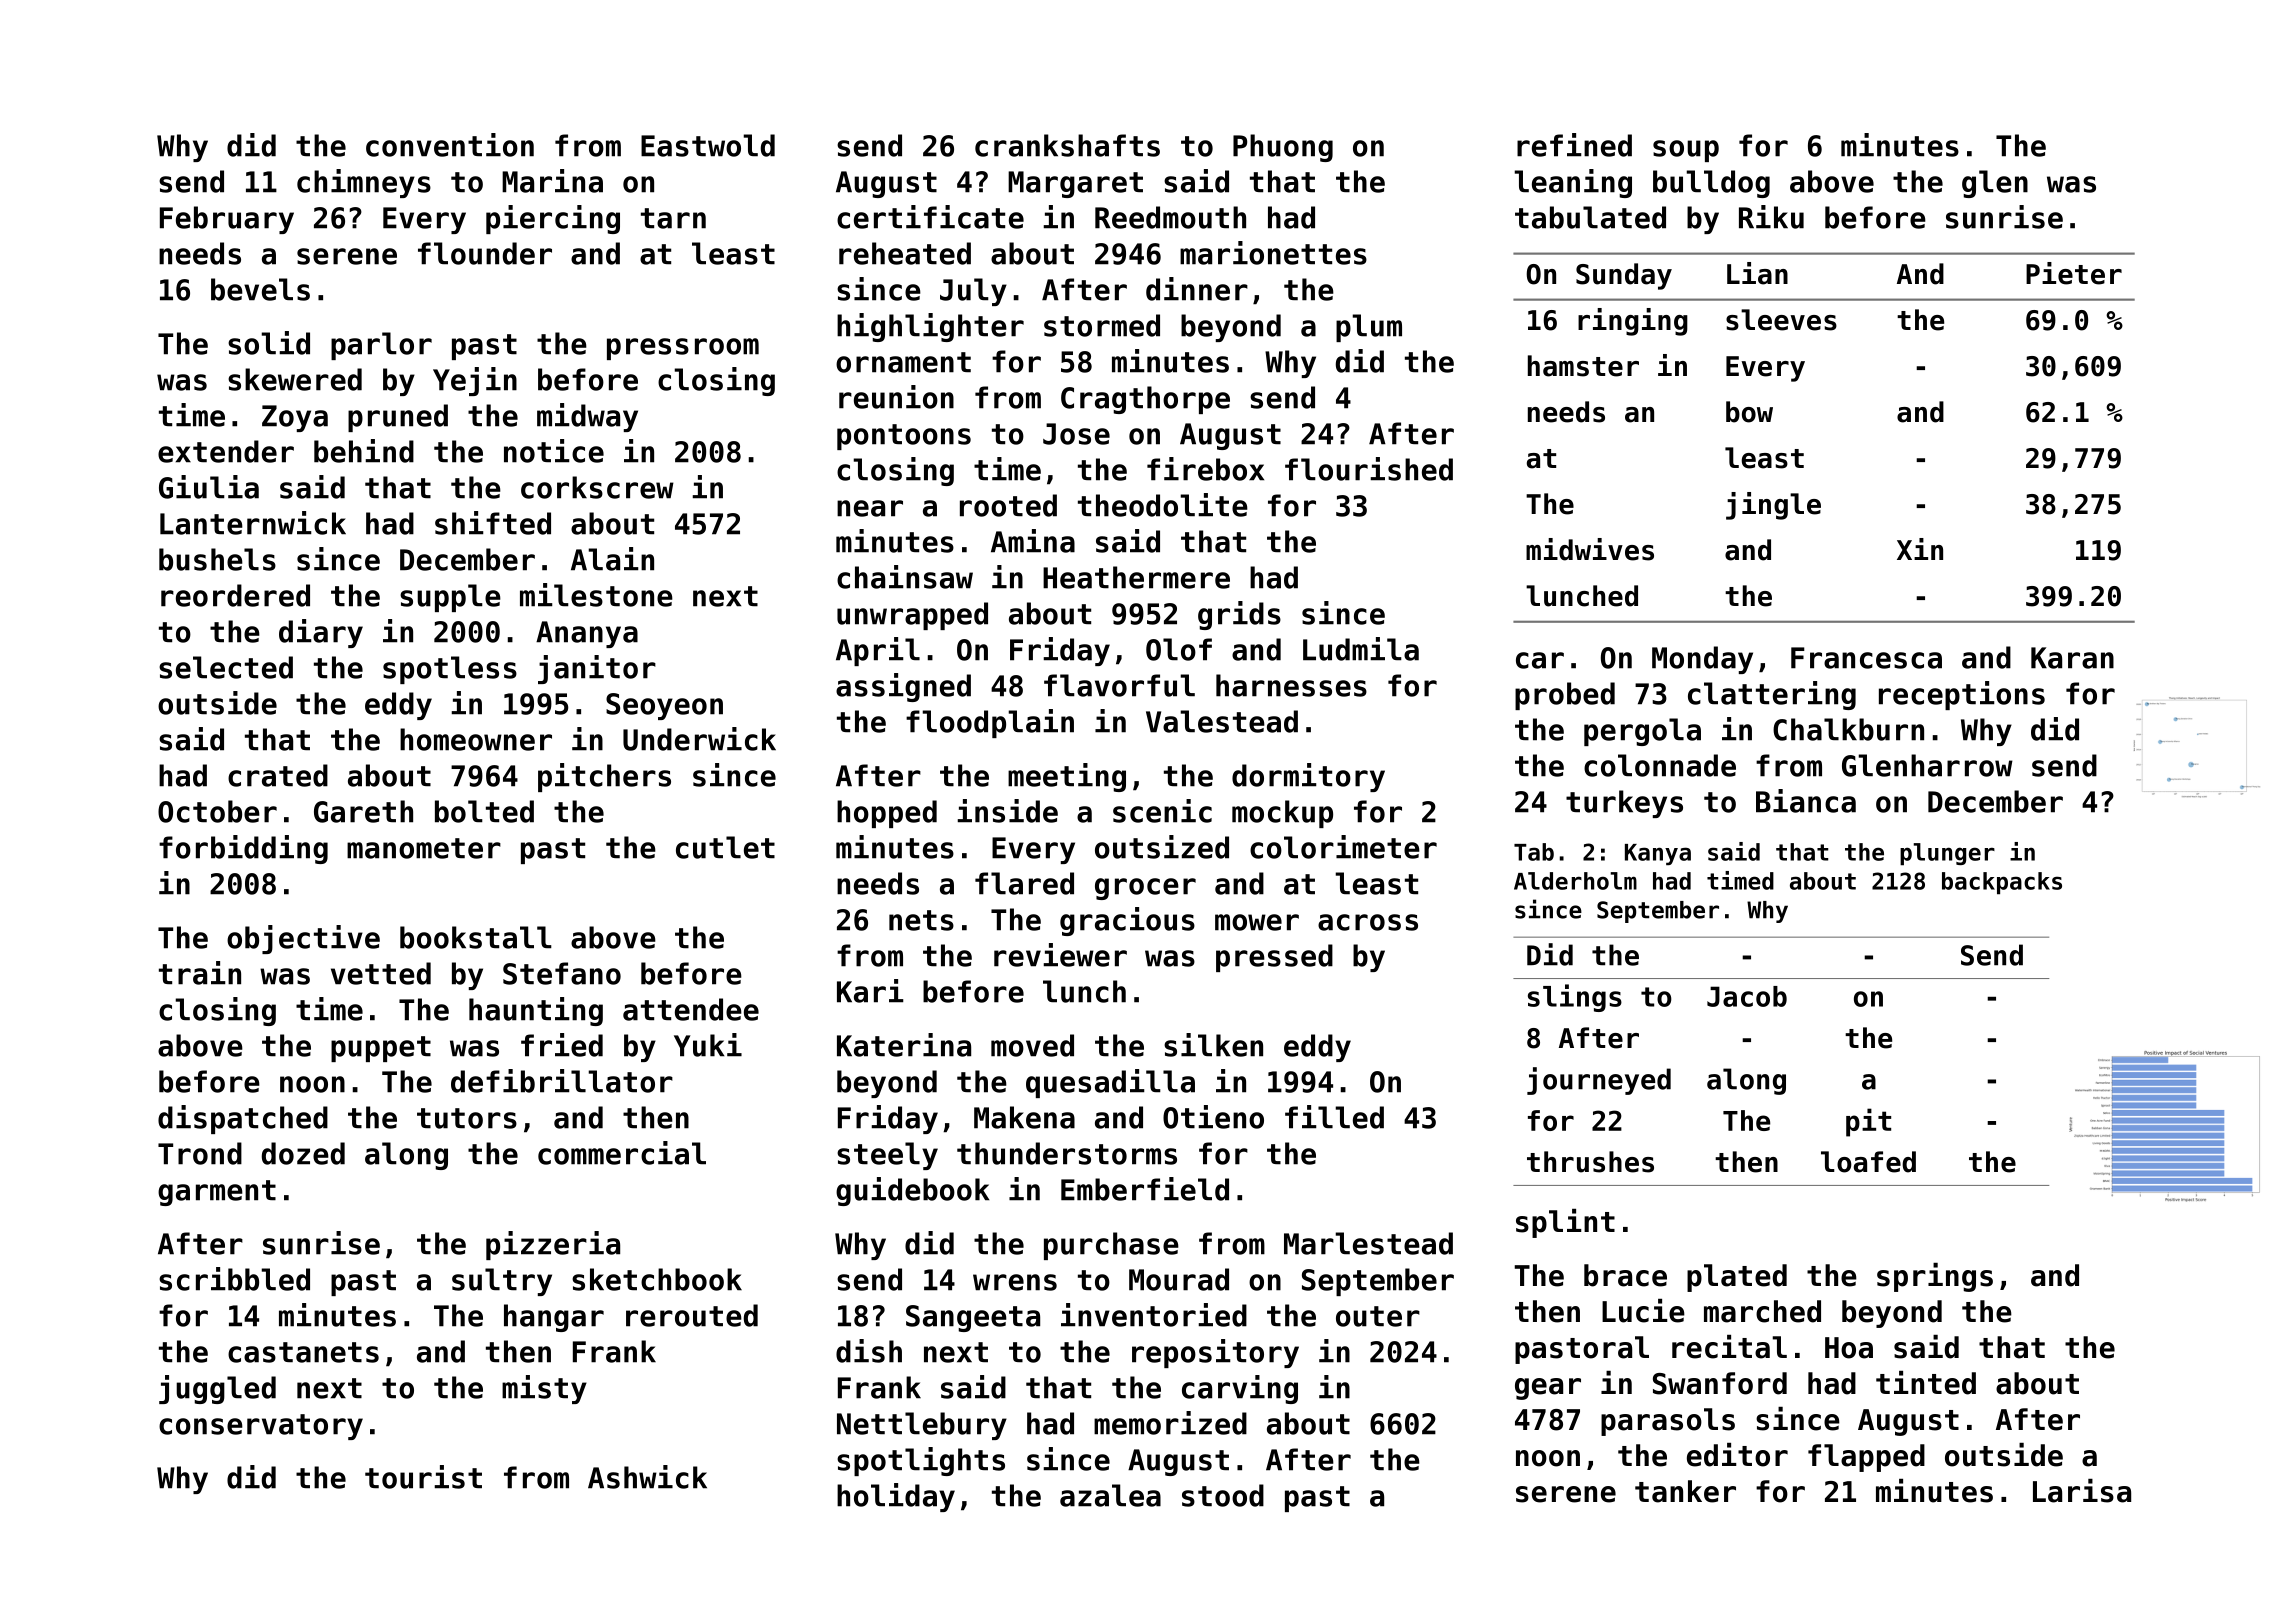 Image resolution: width=2292 pixels, height=1620 pixels. Describe the element at coordinates (1024, 883) in the screenshot. I see `flared` at that location.
